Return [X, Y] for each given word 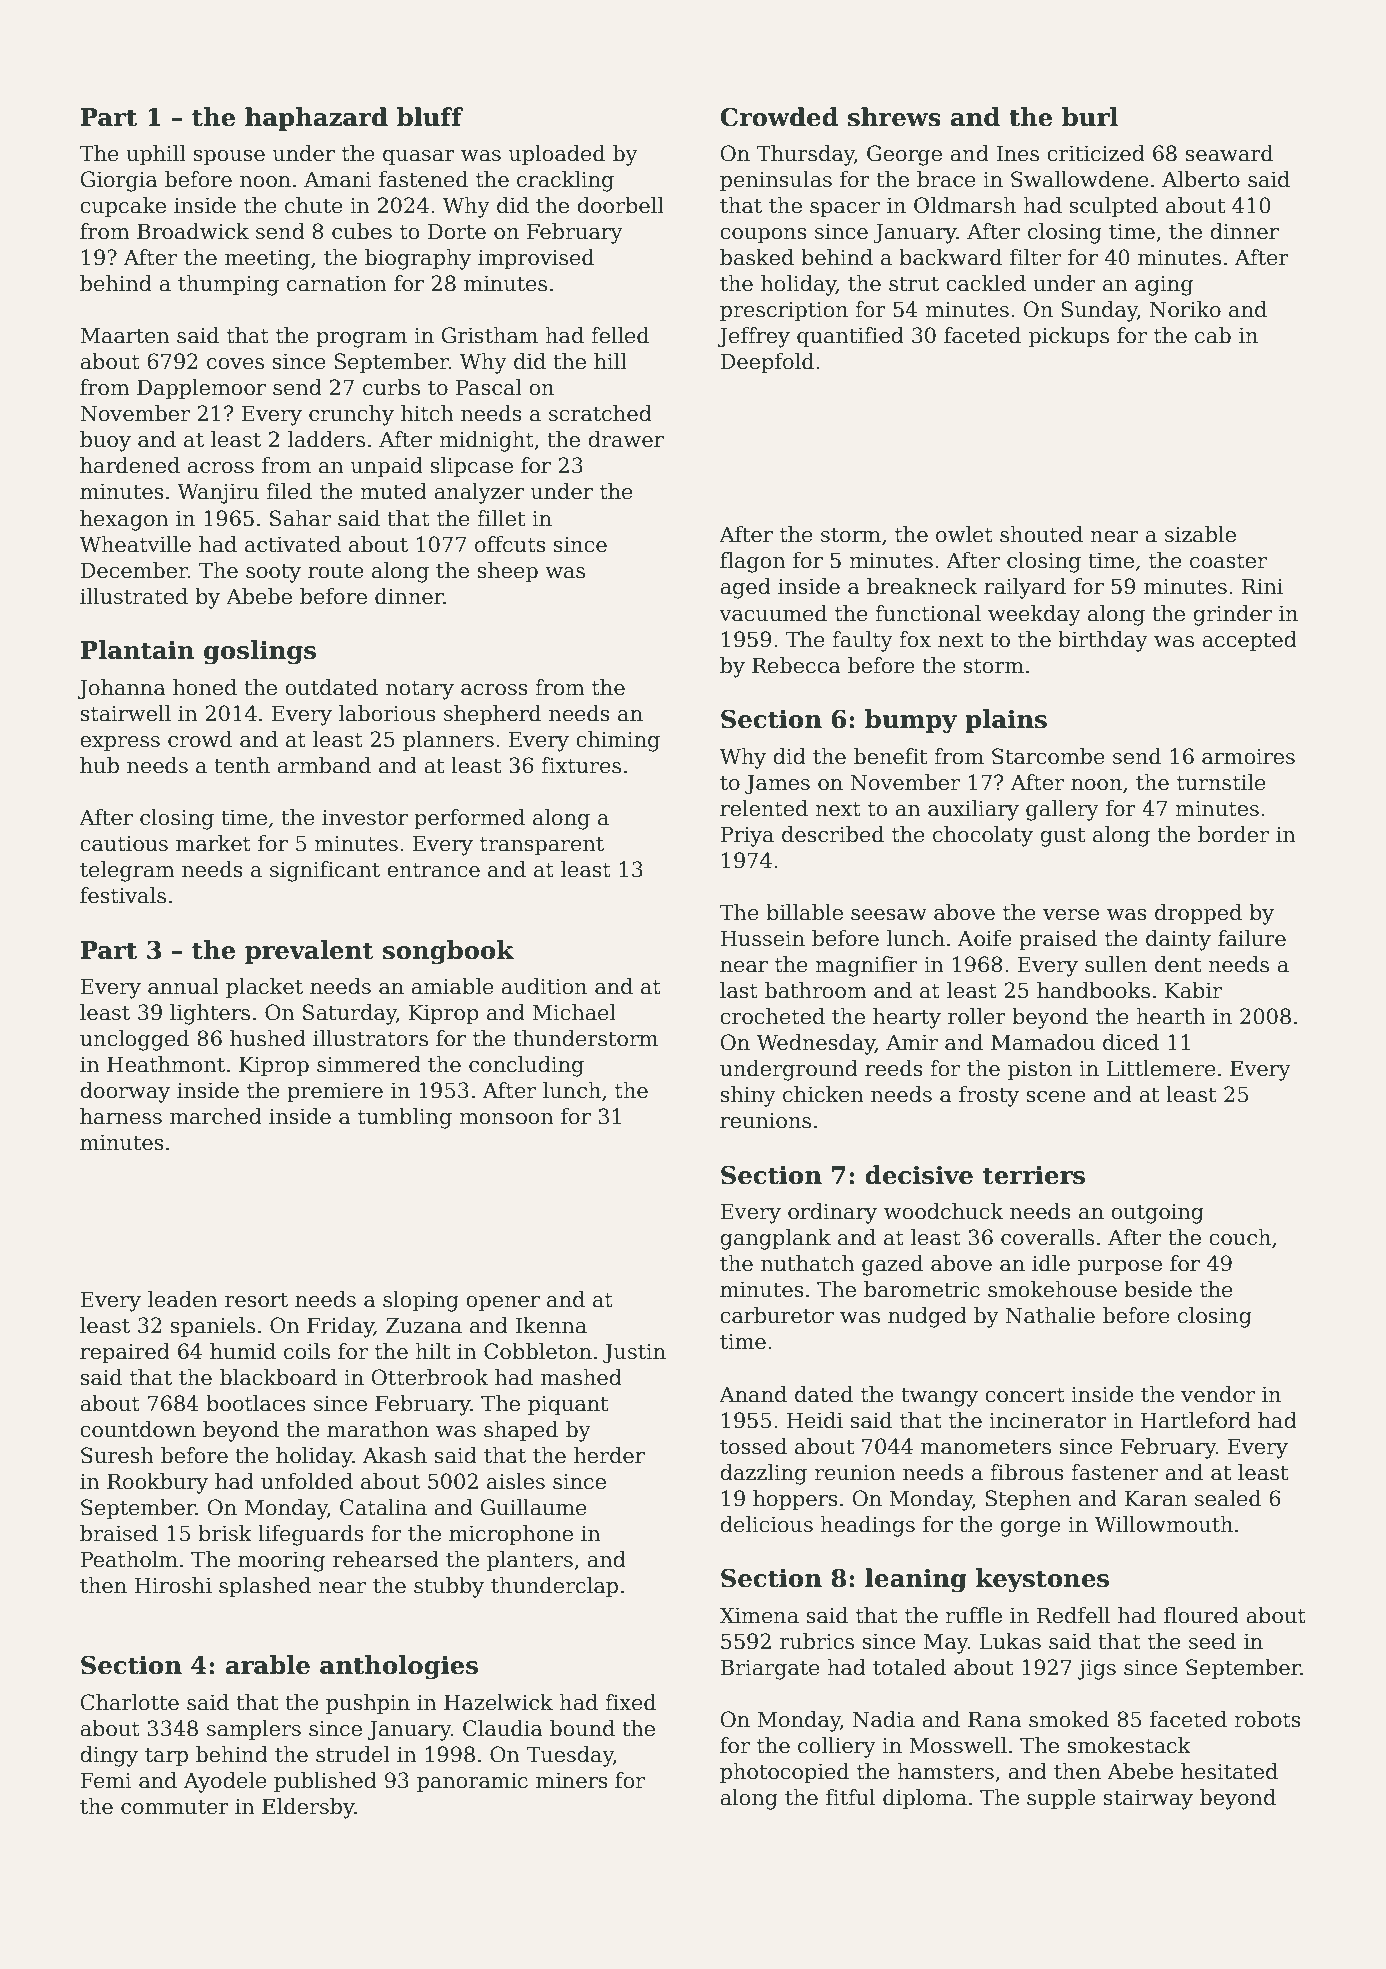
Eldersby [308, 1808]
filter [1035, 257]
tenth [242, 765]
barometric [922, 1289]
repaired [125, 1353]
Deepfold [767, 363]
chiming [618, 741]
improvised [536, 259]
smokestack [1129, 1745]
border [1233, 834]
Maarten [125, 335]
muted [393, 491]
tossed [753, 1446]
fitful [850, 1797]
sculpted [1113, 207]
